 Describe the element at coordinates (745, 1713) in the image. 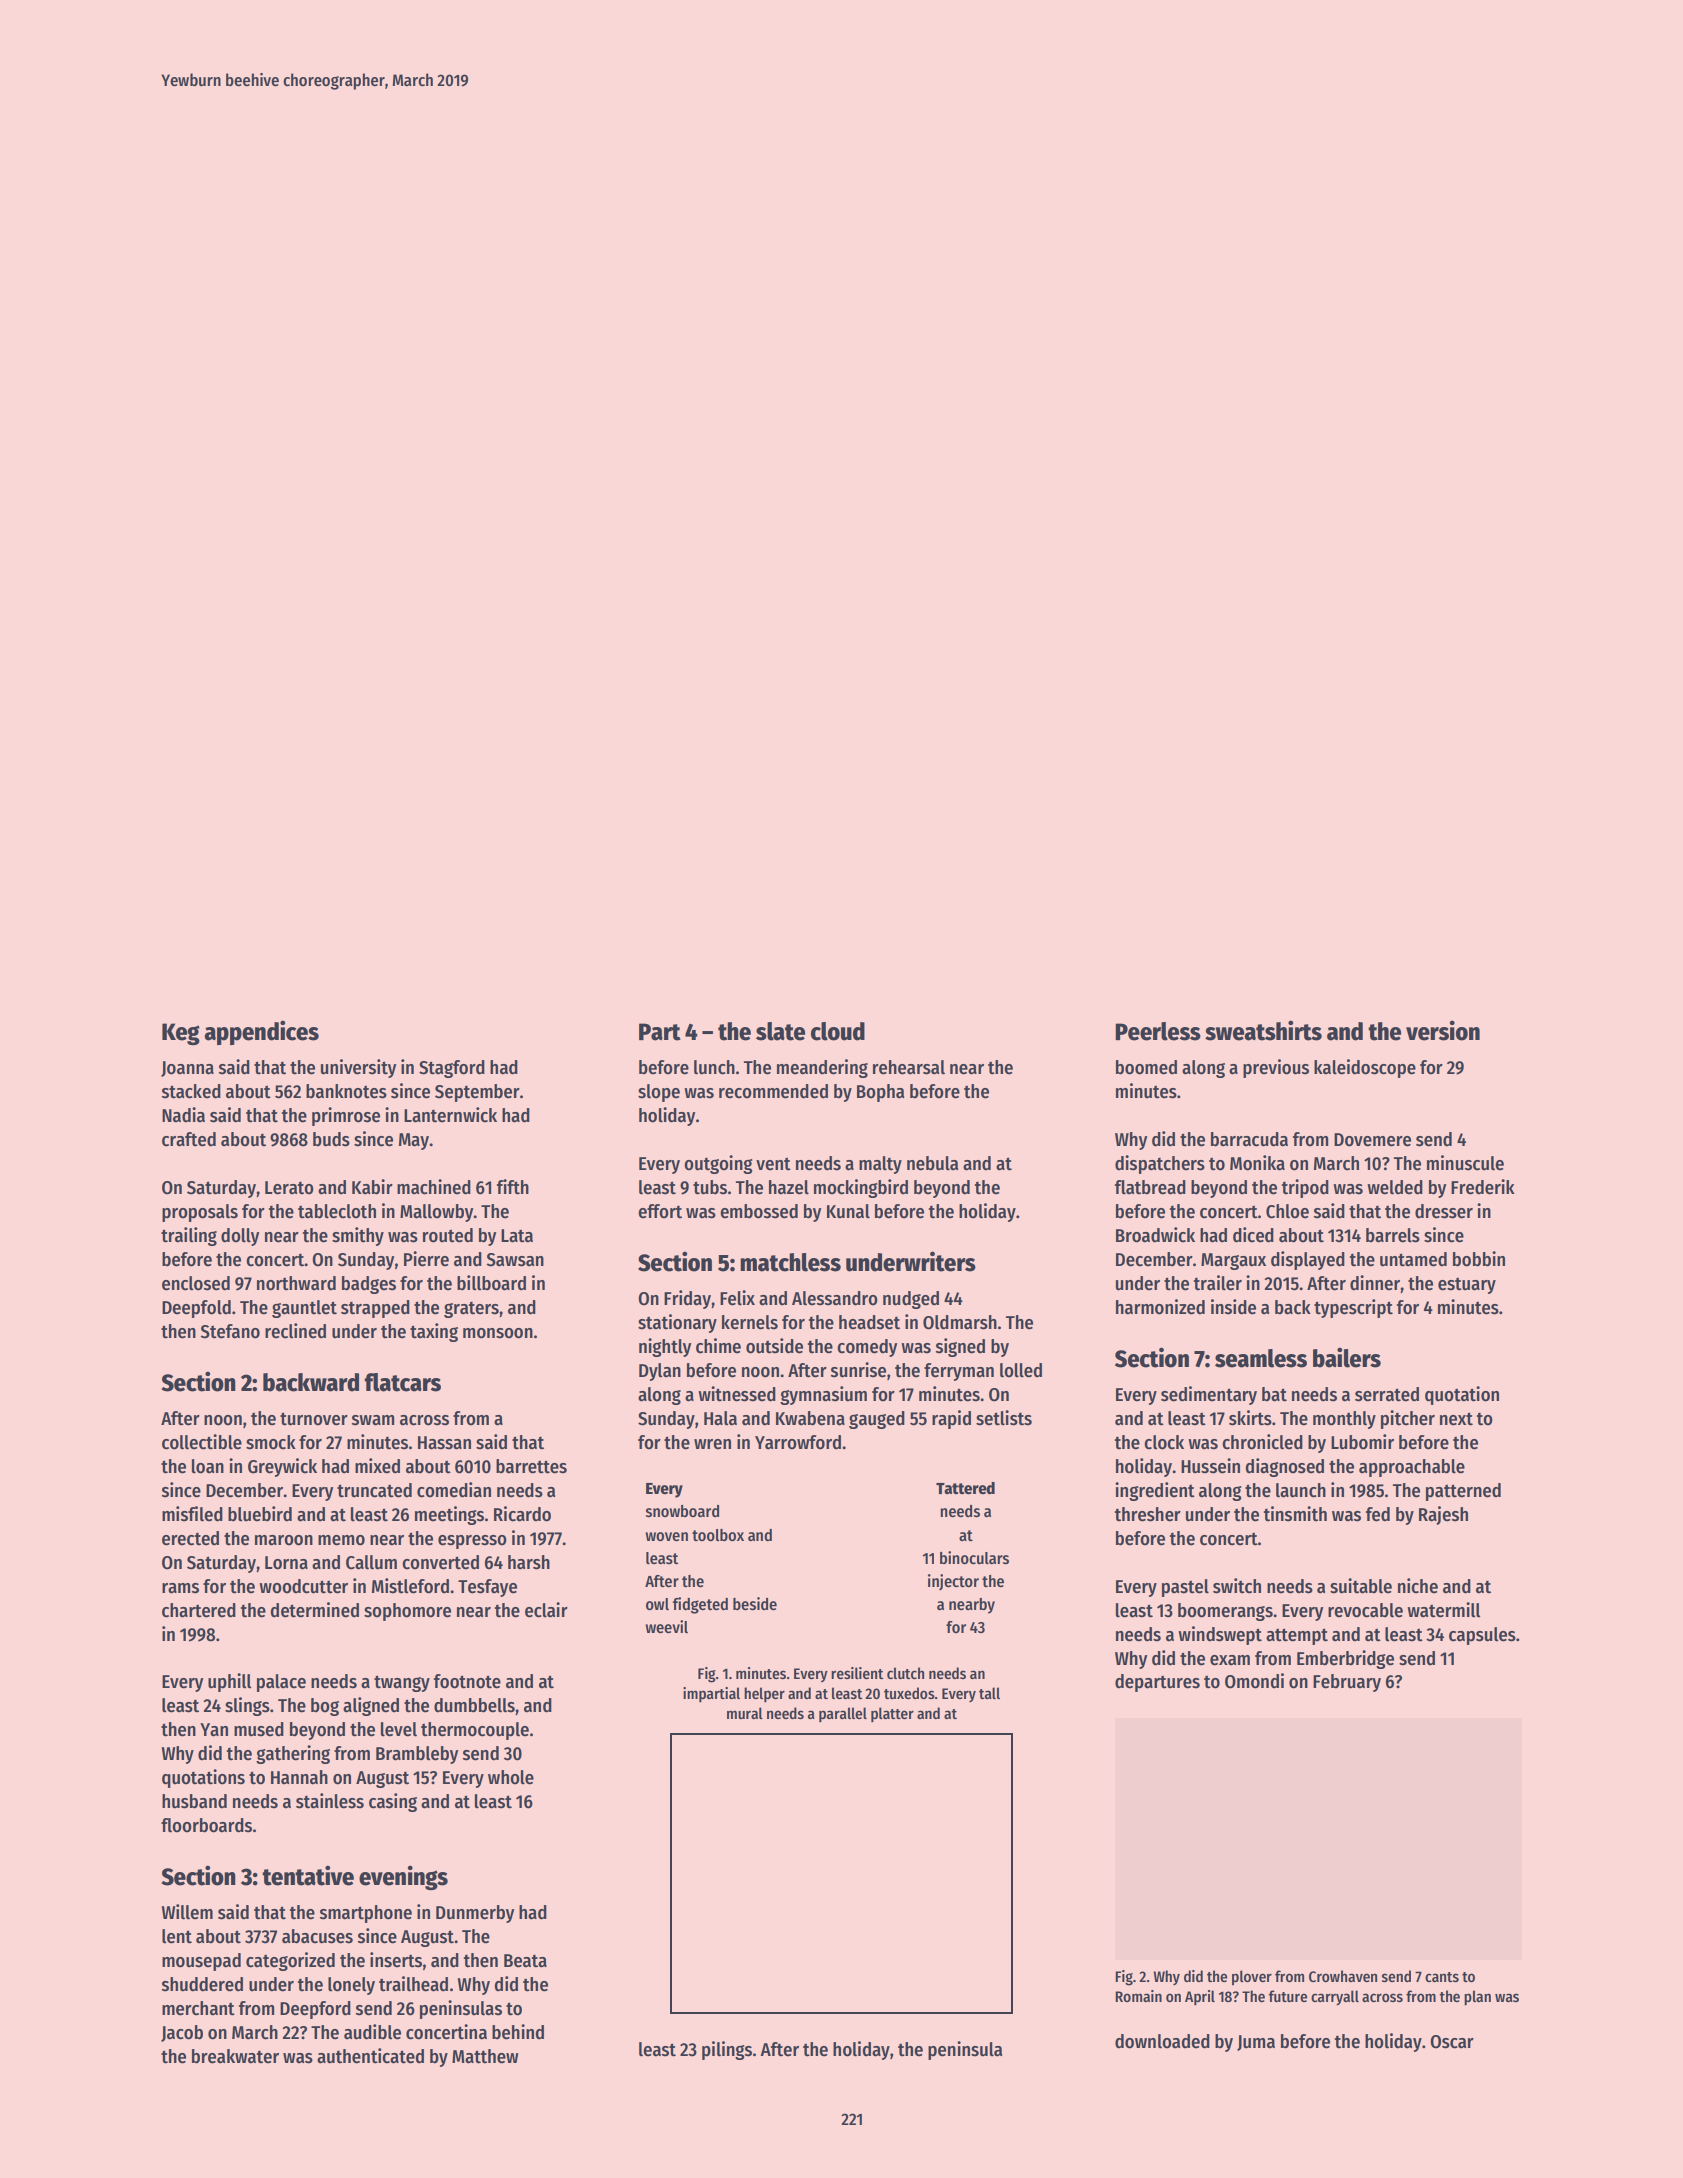

I see `mural` at that location.
